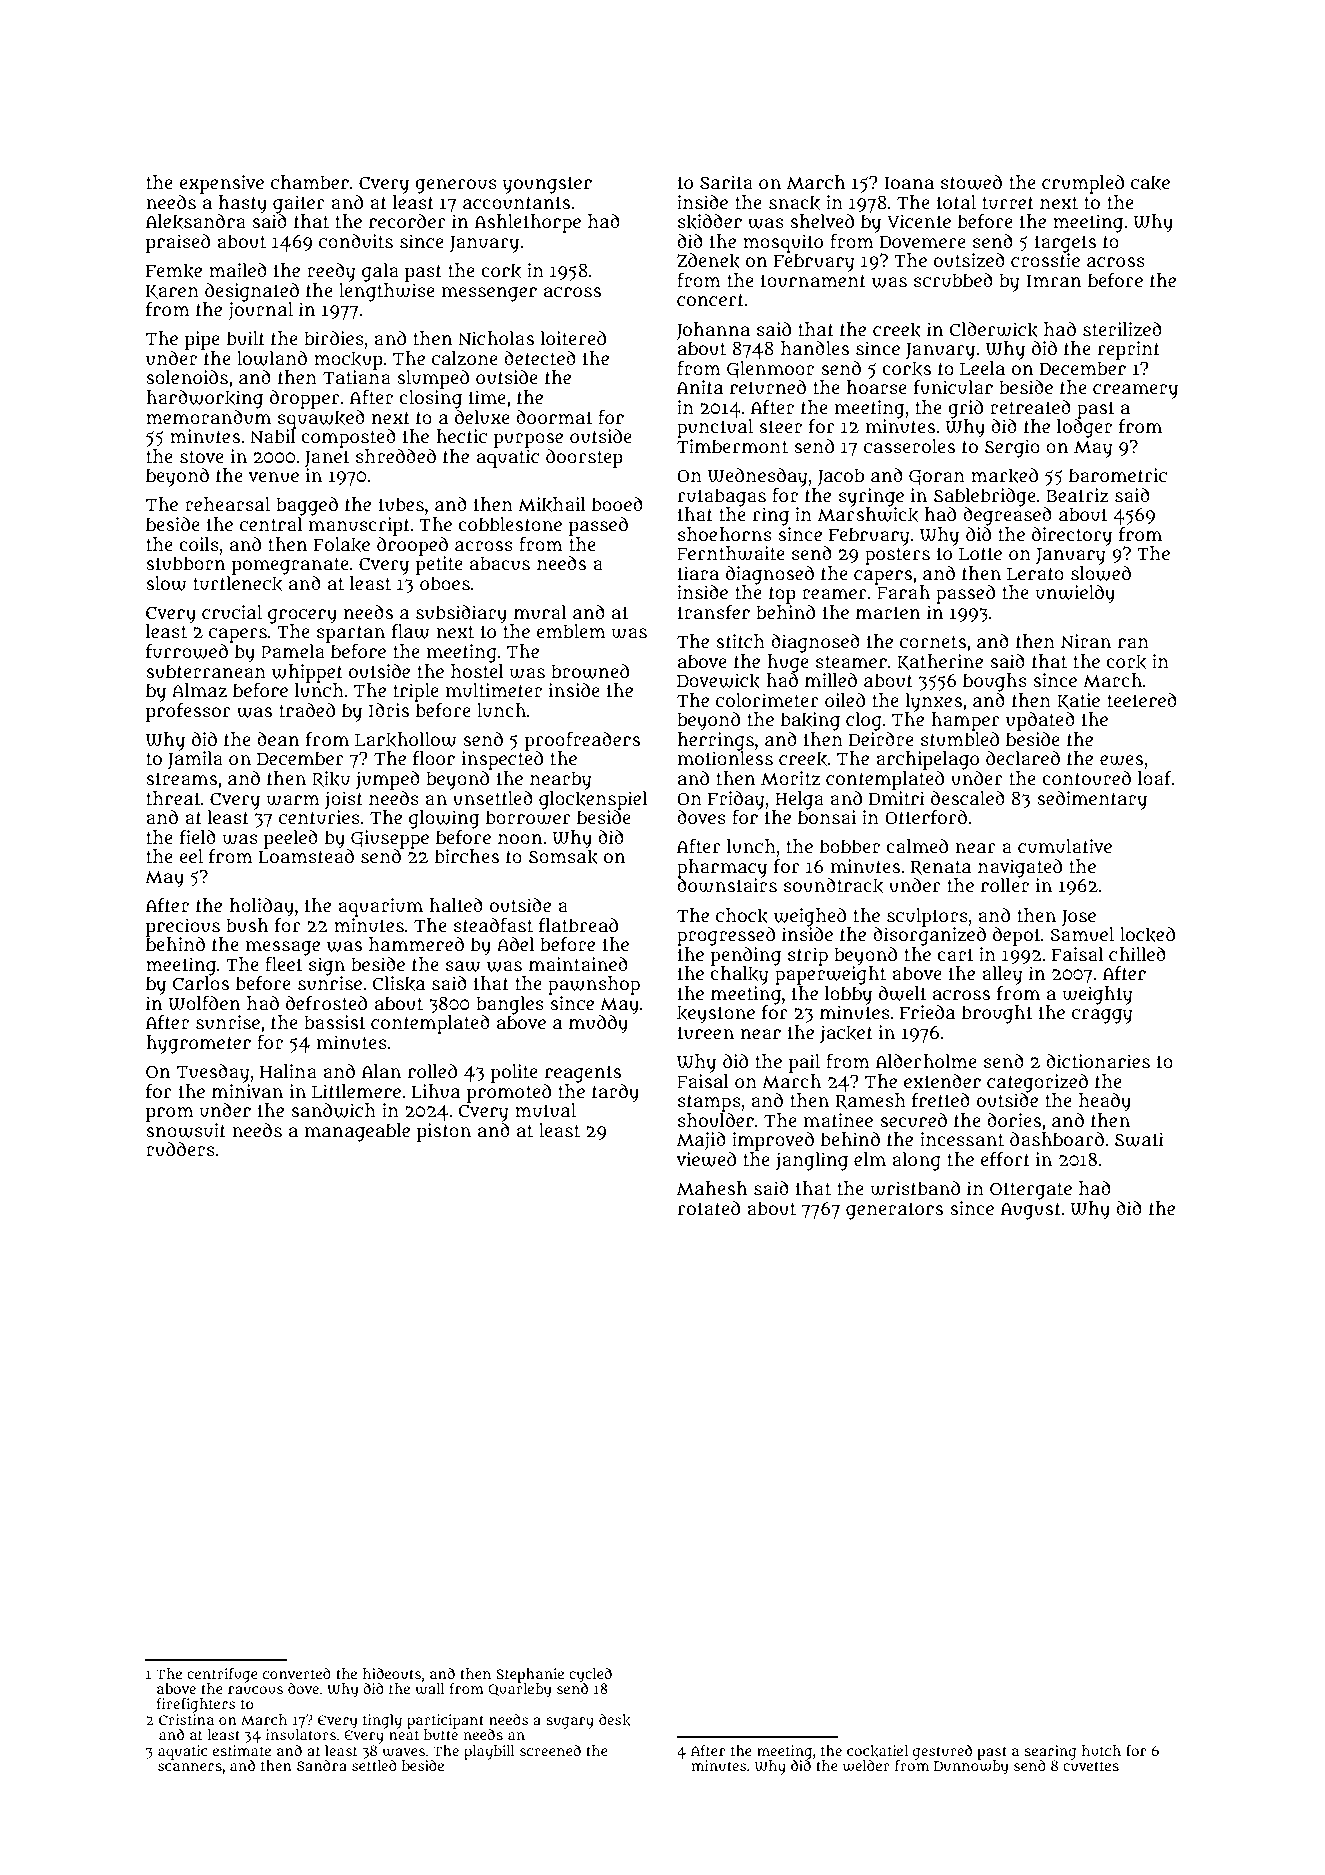  What do you see at coordinates (1031, 1211) in the screenshot?
I see `August` at bounding box center [1031, 1211].
